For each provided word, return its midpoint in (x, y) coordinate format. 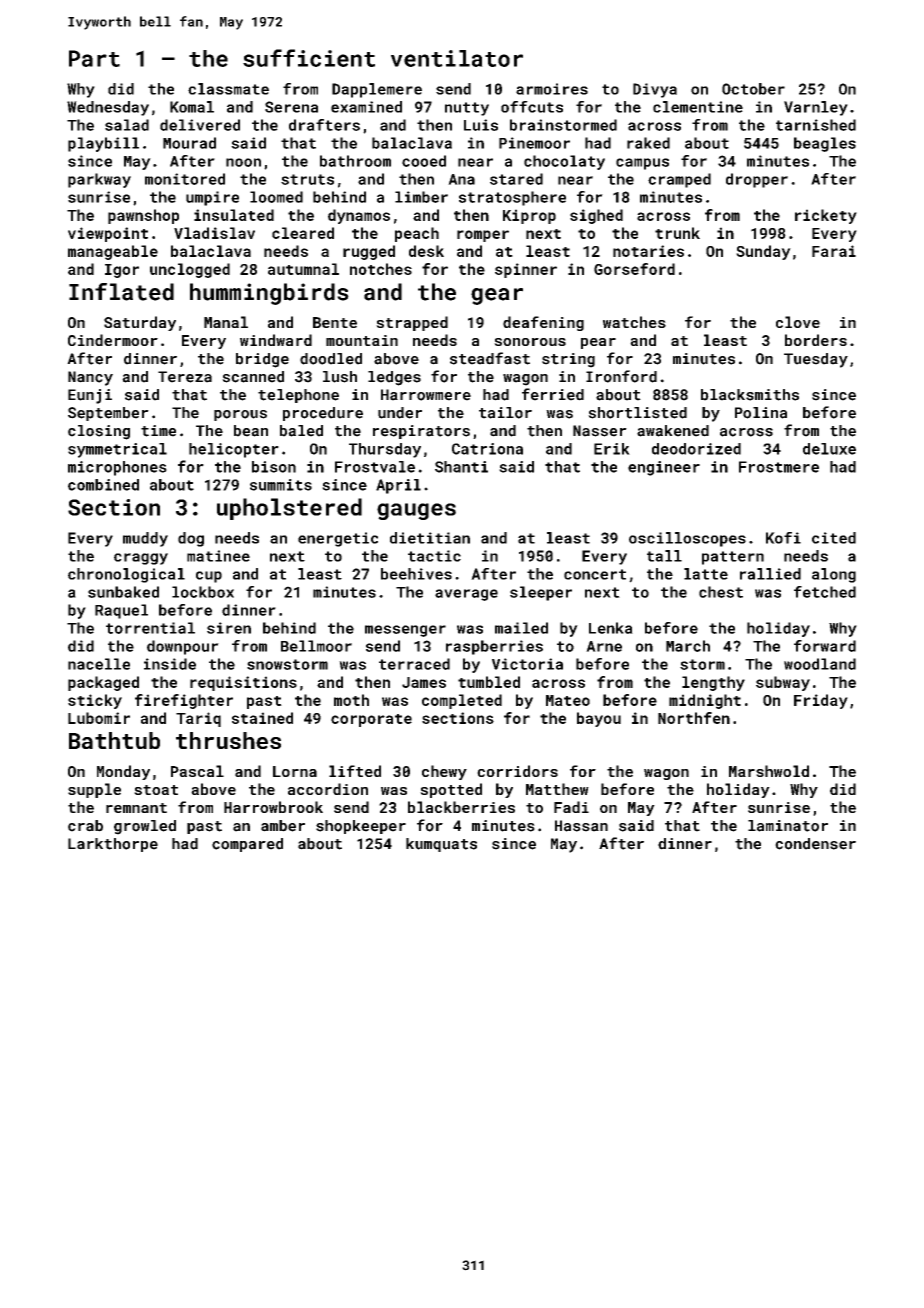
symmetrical (117, 450)
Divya (655, 90)
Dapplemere (377, 90)
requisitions (243, 683)
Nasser (600, 431)
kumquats (441, 845)
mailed (521, 628)
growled (145, 827)
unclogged (190, 270)
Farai (834, 251)
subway (783, 683)
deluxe (829, 449)
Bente (335, 322)
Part (94, 58)
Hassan (581, 826)
